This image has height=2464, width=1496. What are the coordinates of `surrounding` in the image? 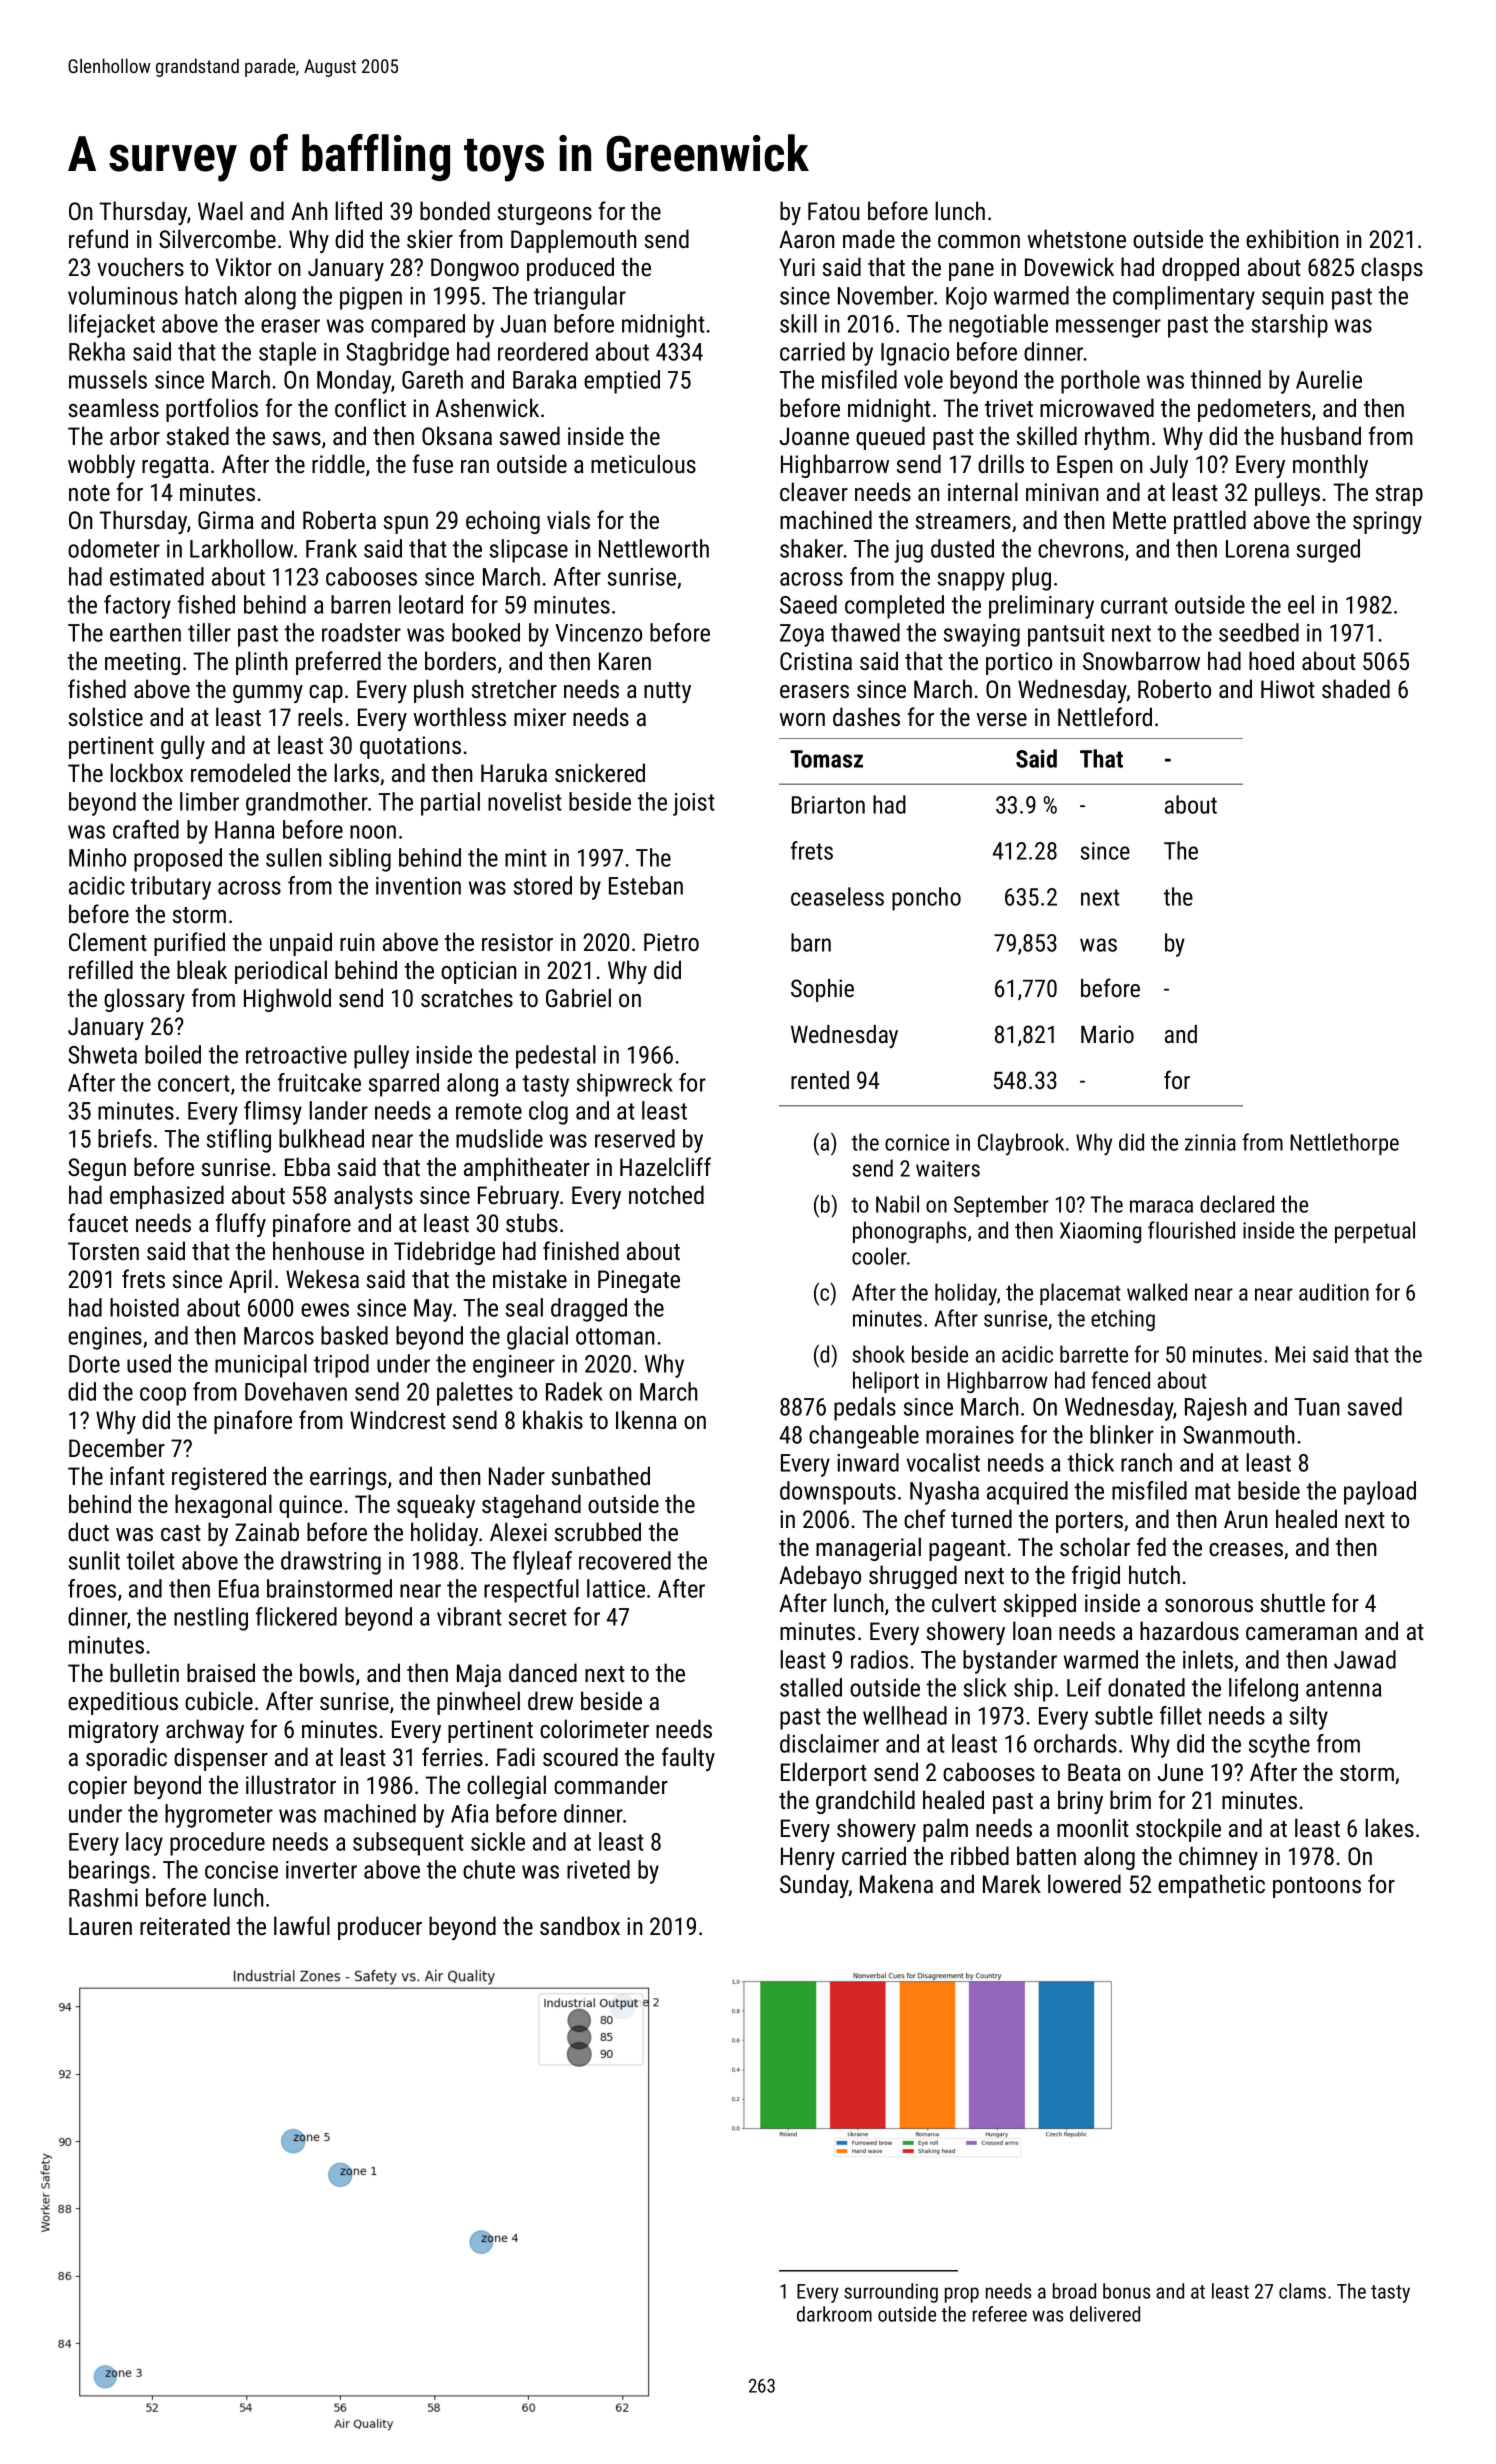 It's located at (891, 2293).
